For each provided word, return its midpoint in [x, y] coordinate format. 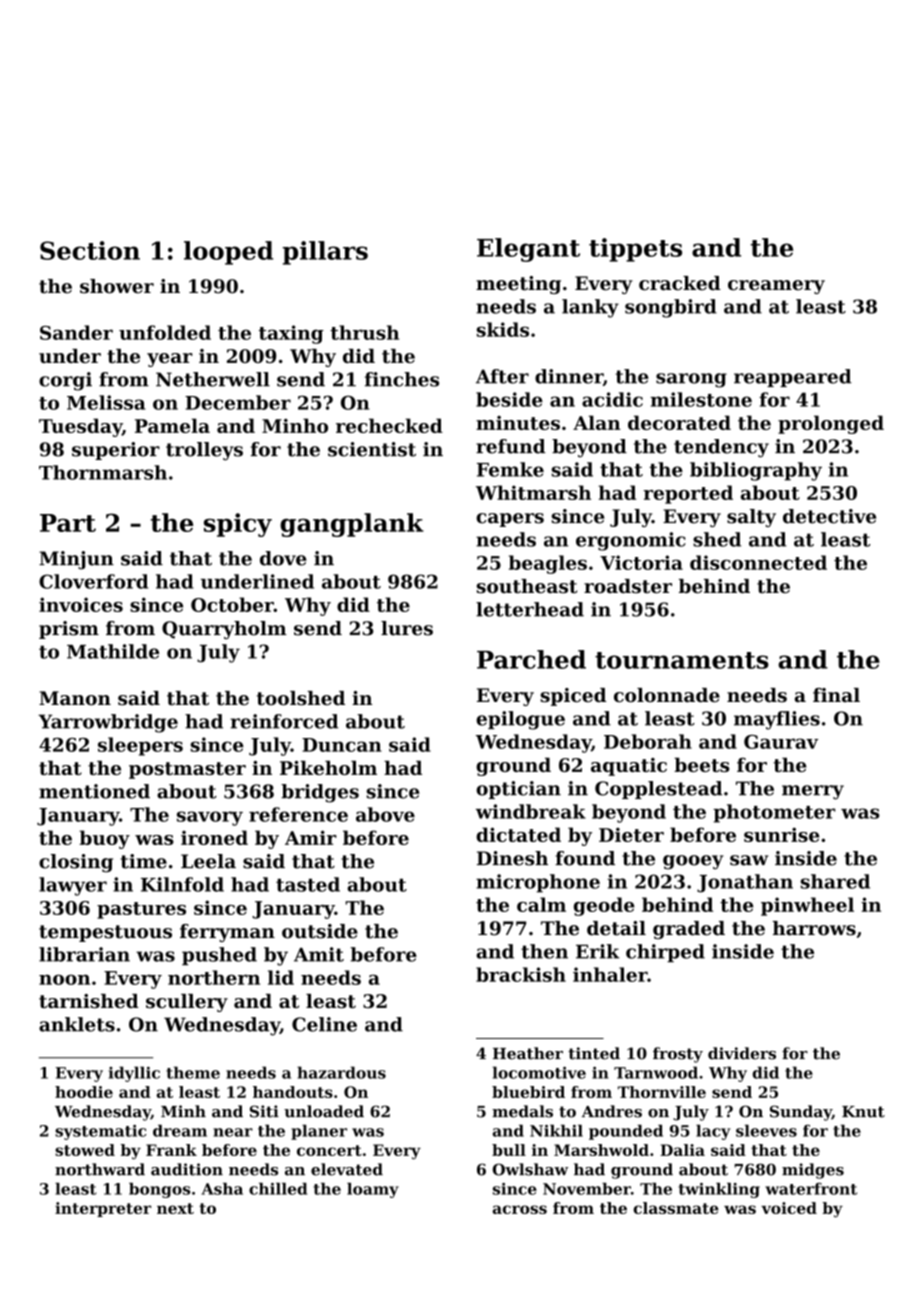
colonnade [667, 695]
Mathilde [113, 651]
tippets [635, 250]
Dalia [682, 1150]
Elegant [528, 250]
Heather [528, 1053]
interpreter [103, 1209]
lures [407, 628]
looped [228, 253]
